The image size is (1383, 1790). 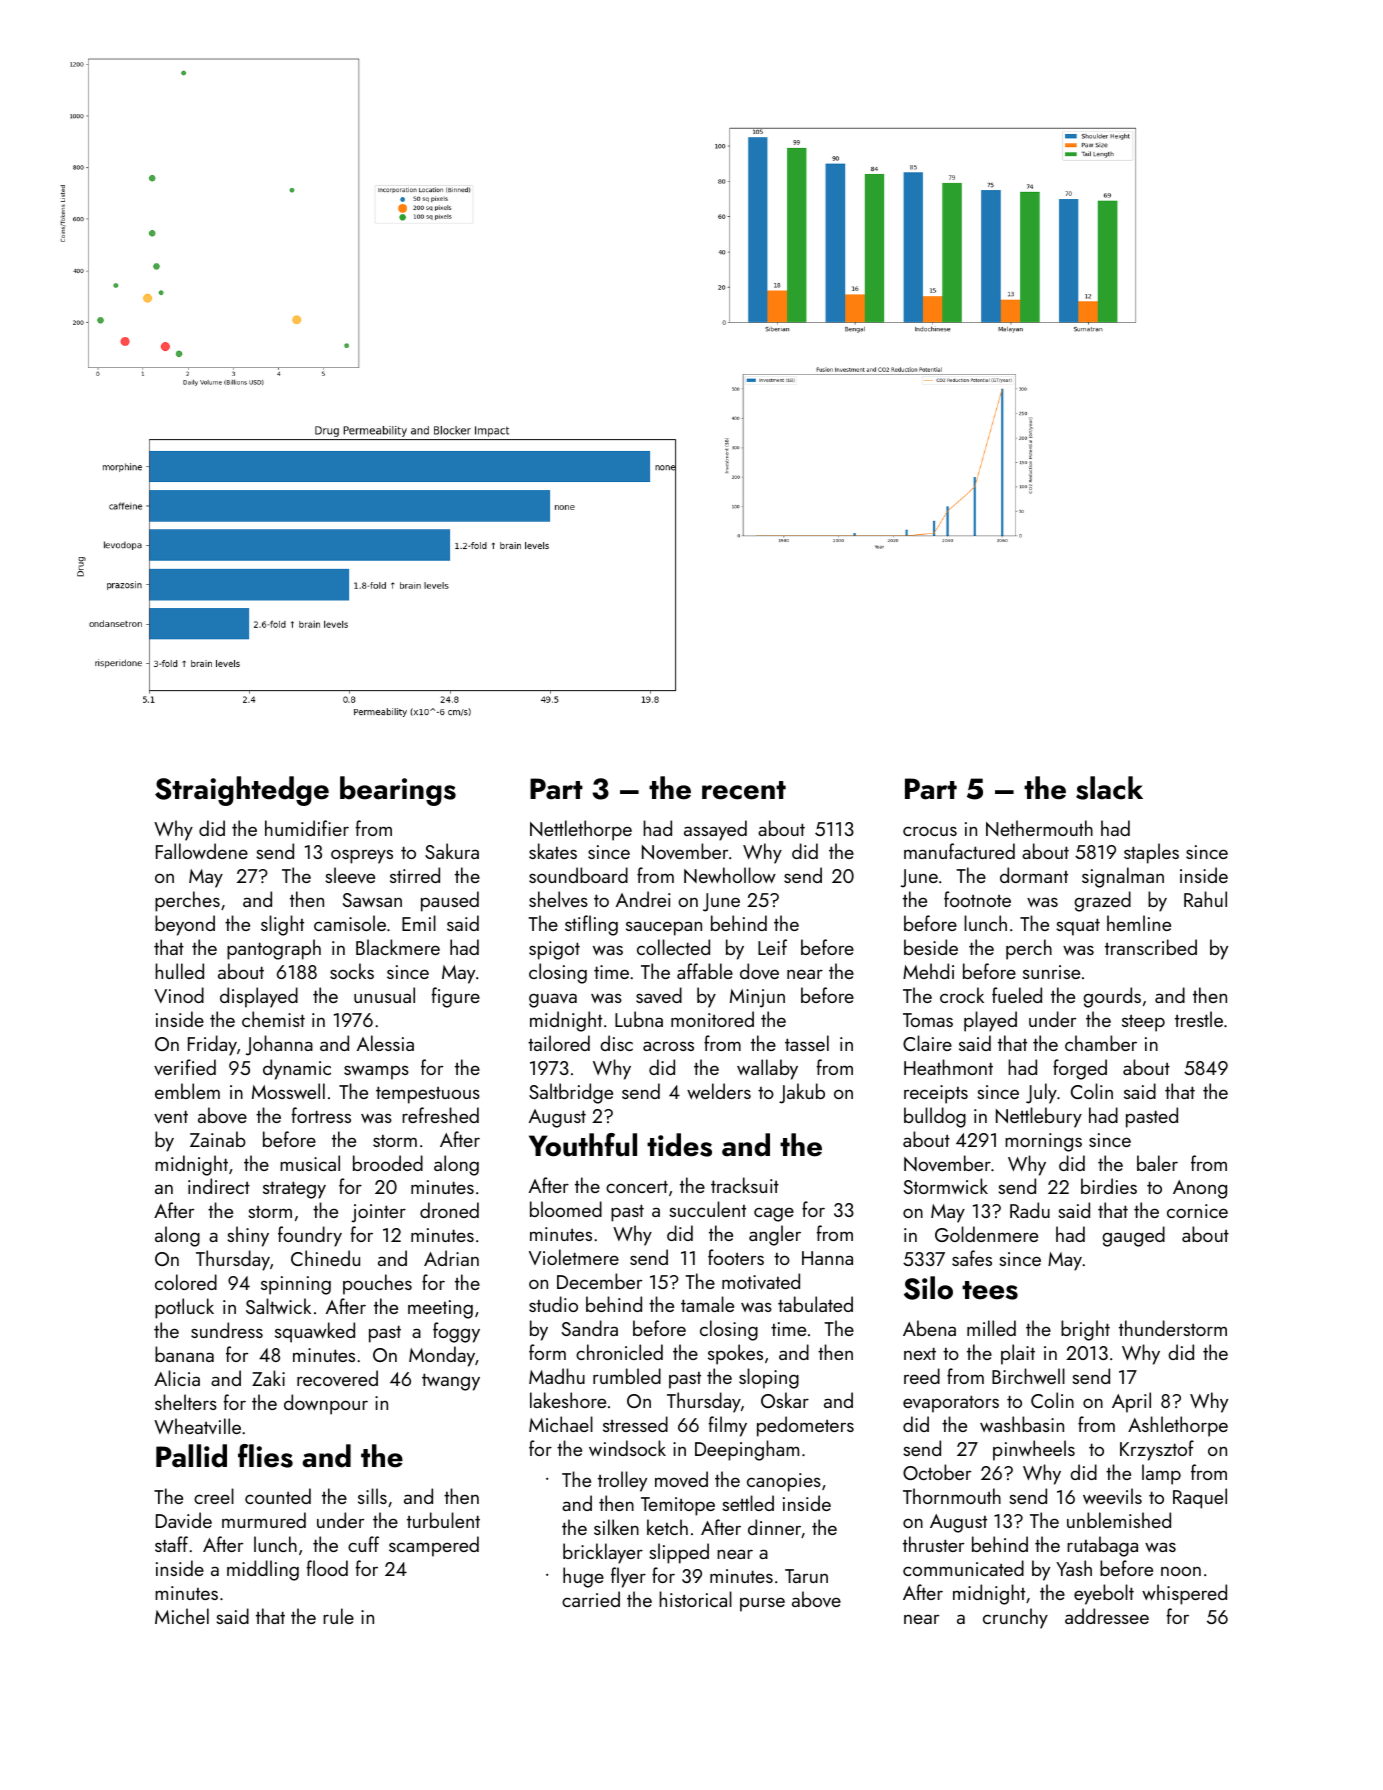 What do you see at coordinates (744, 790) in the screenshot?
I see `recent` at bounding box center [744, 790].
